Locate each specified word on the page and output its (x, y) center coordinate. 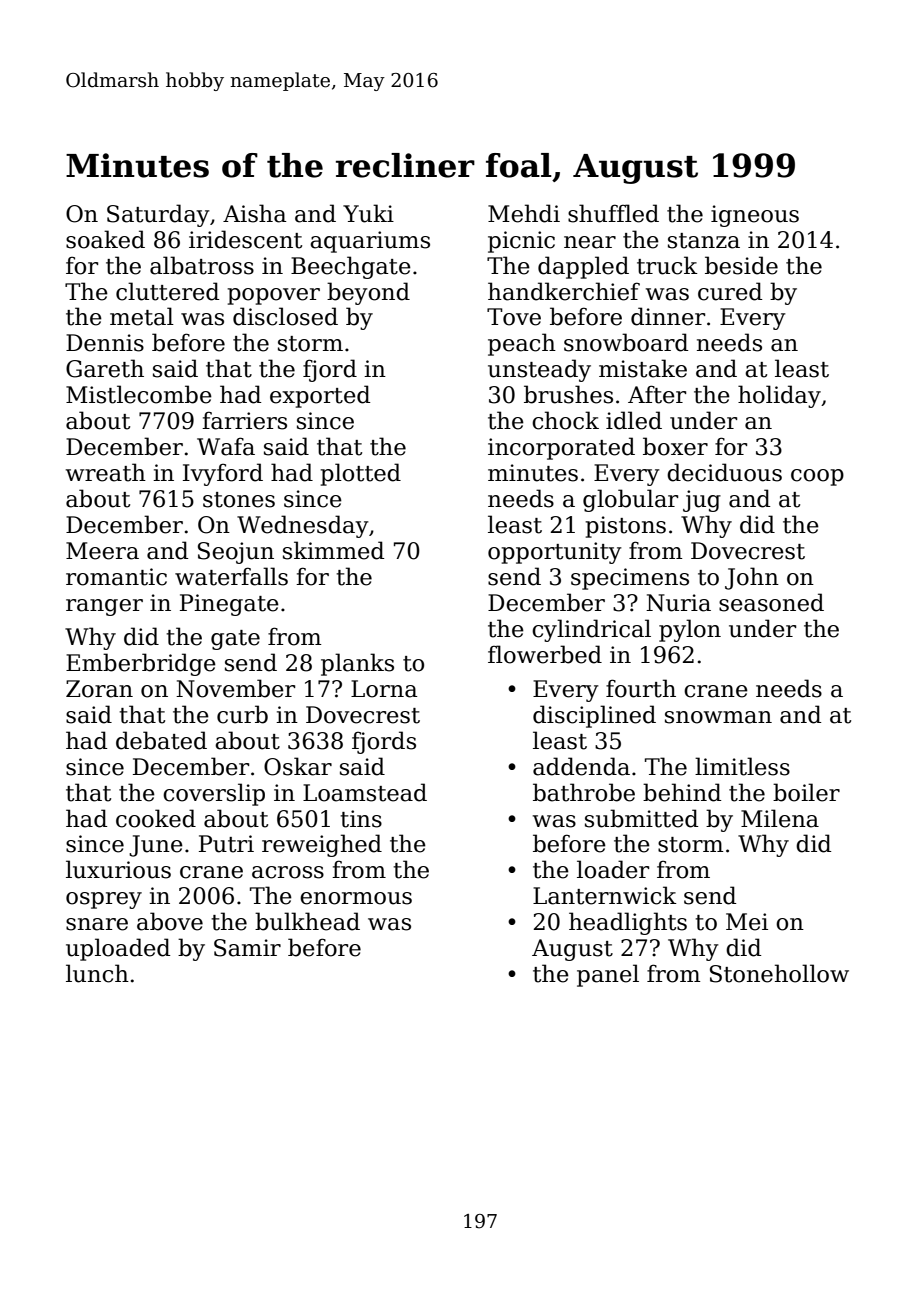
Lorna (384, 689)
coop (817, 477)
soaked (105, 239)
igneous (755, 216)
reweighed (322, 845)
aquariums (370, 242)
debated (161, 740)
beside (741, 265)
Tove (514, 317)
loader (613, 869)
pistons (625, 527)
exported (320, 396)
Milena (780, 818)
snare (97, 924)
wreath (106, 472)
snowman (718, 717)
